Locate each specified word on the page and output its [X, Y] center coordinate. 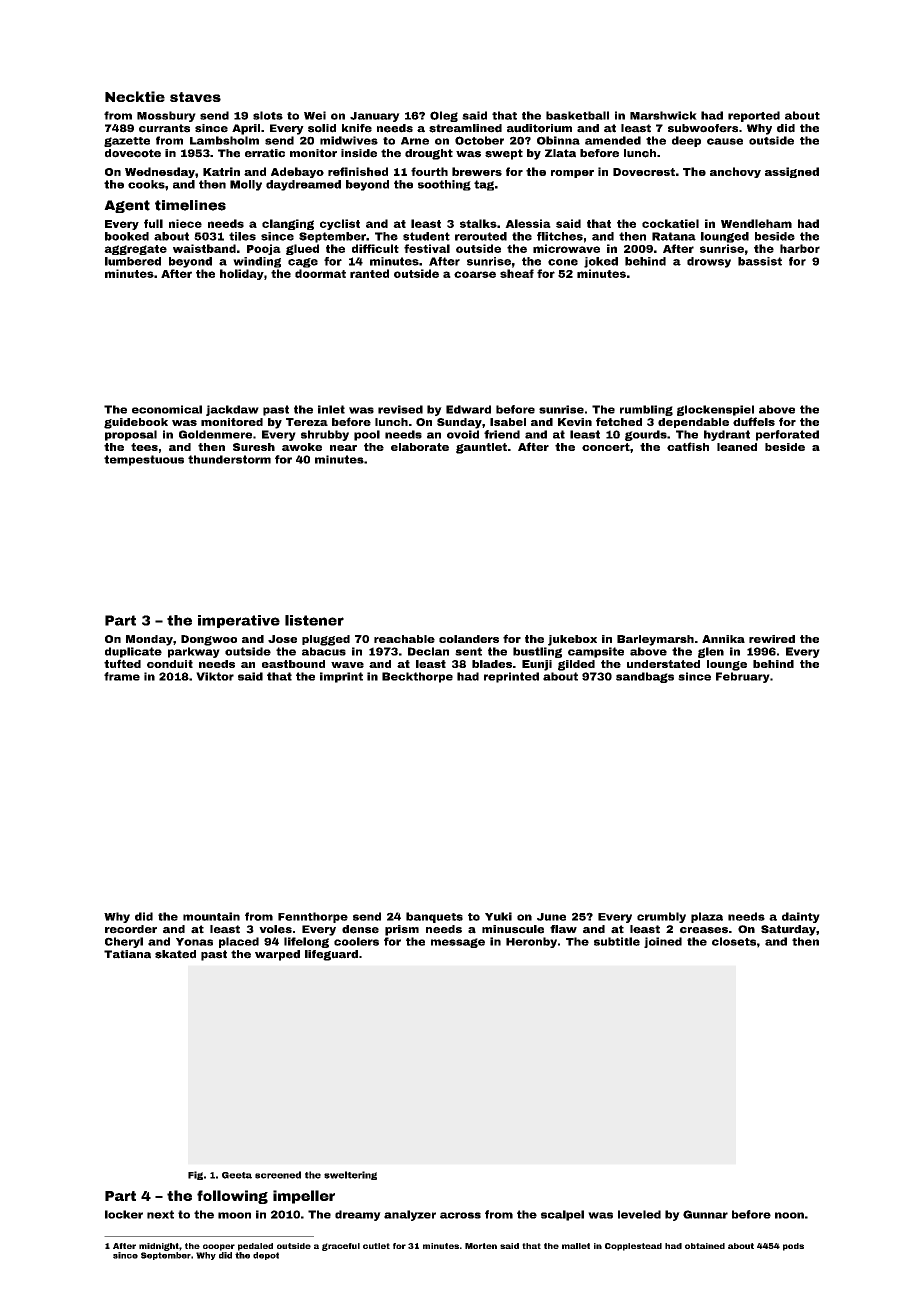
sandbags [645, 677]
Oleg [444, 116]
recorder [131, 929]
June [551, 917]
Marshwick [663, 115]
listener [314, 620]
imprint [341, 677]
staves [195, 97]
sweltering [350, 1175]
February [743, 677]
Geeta [237, 1175]
